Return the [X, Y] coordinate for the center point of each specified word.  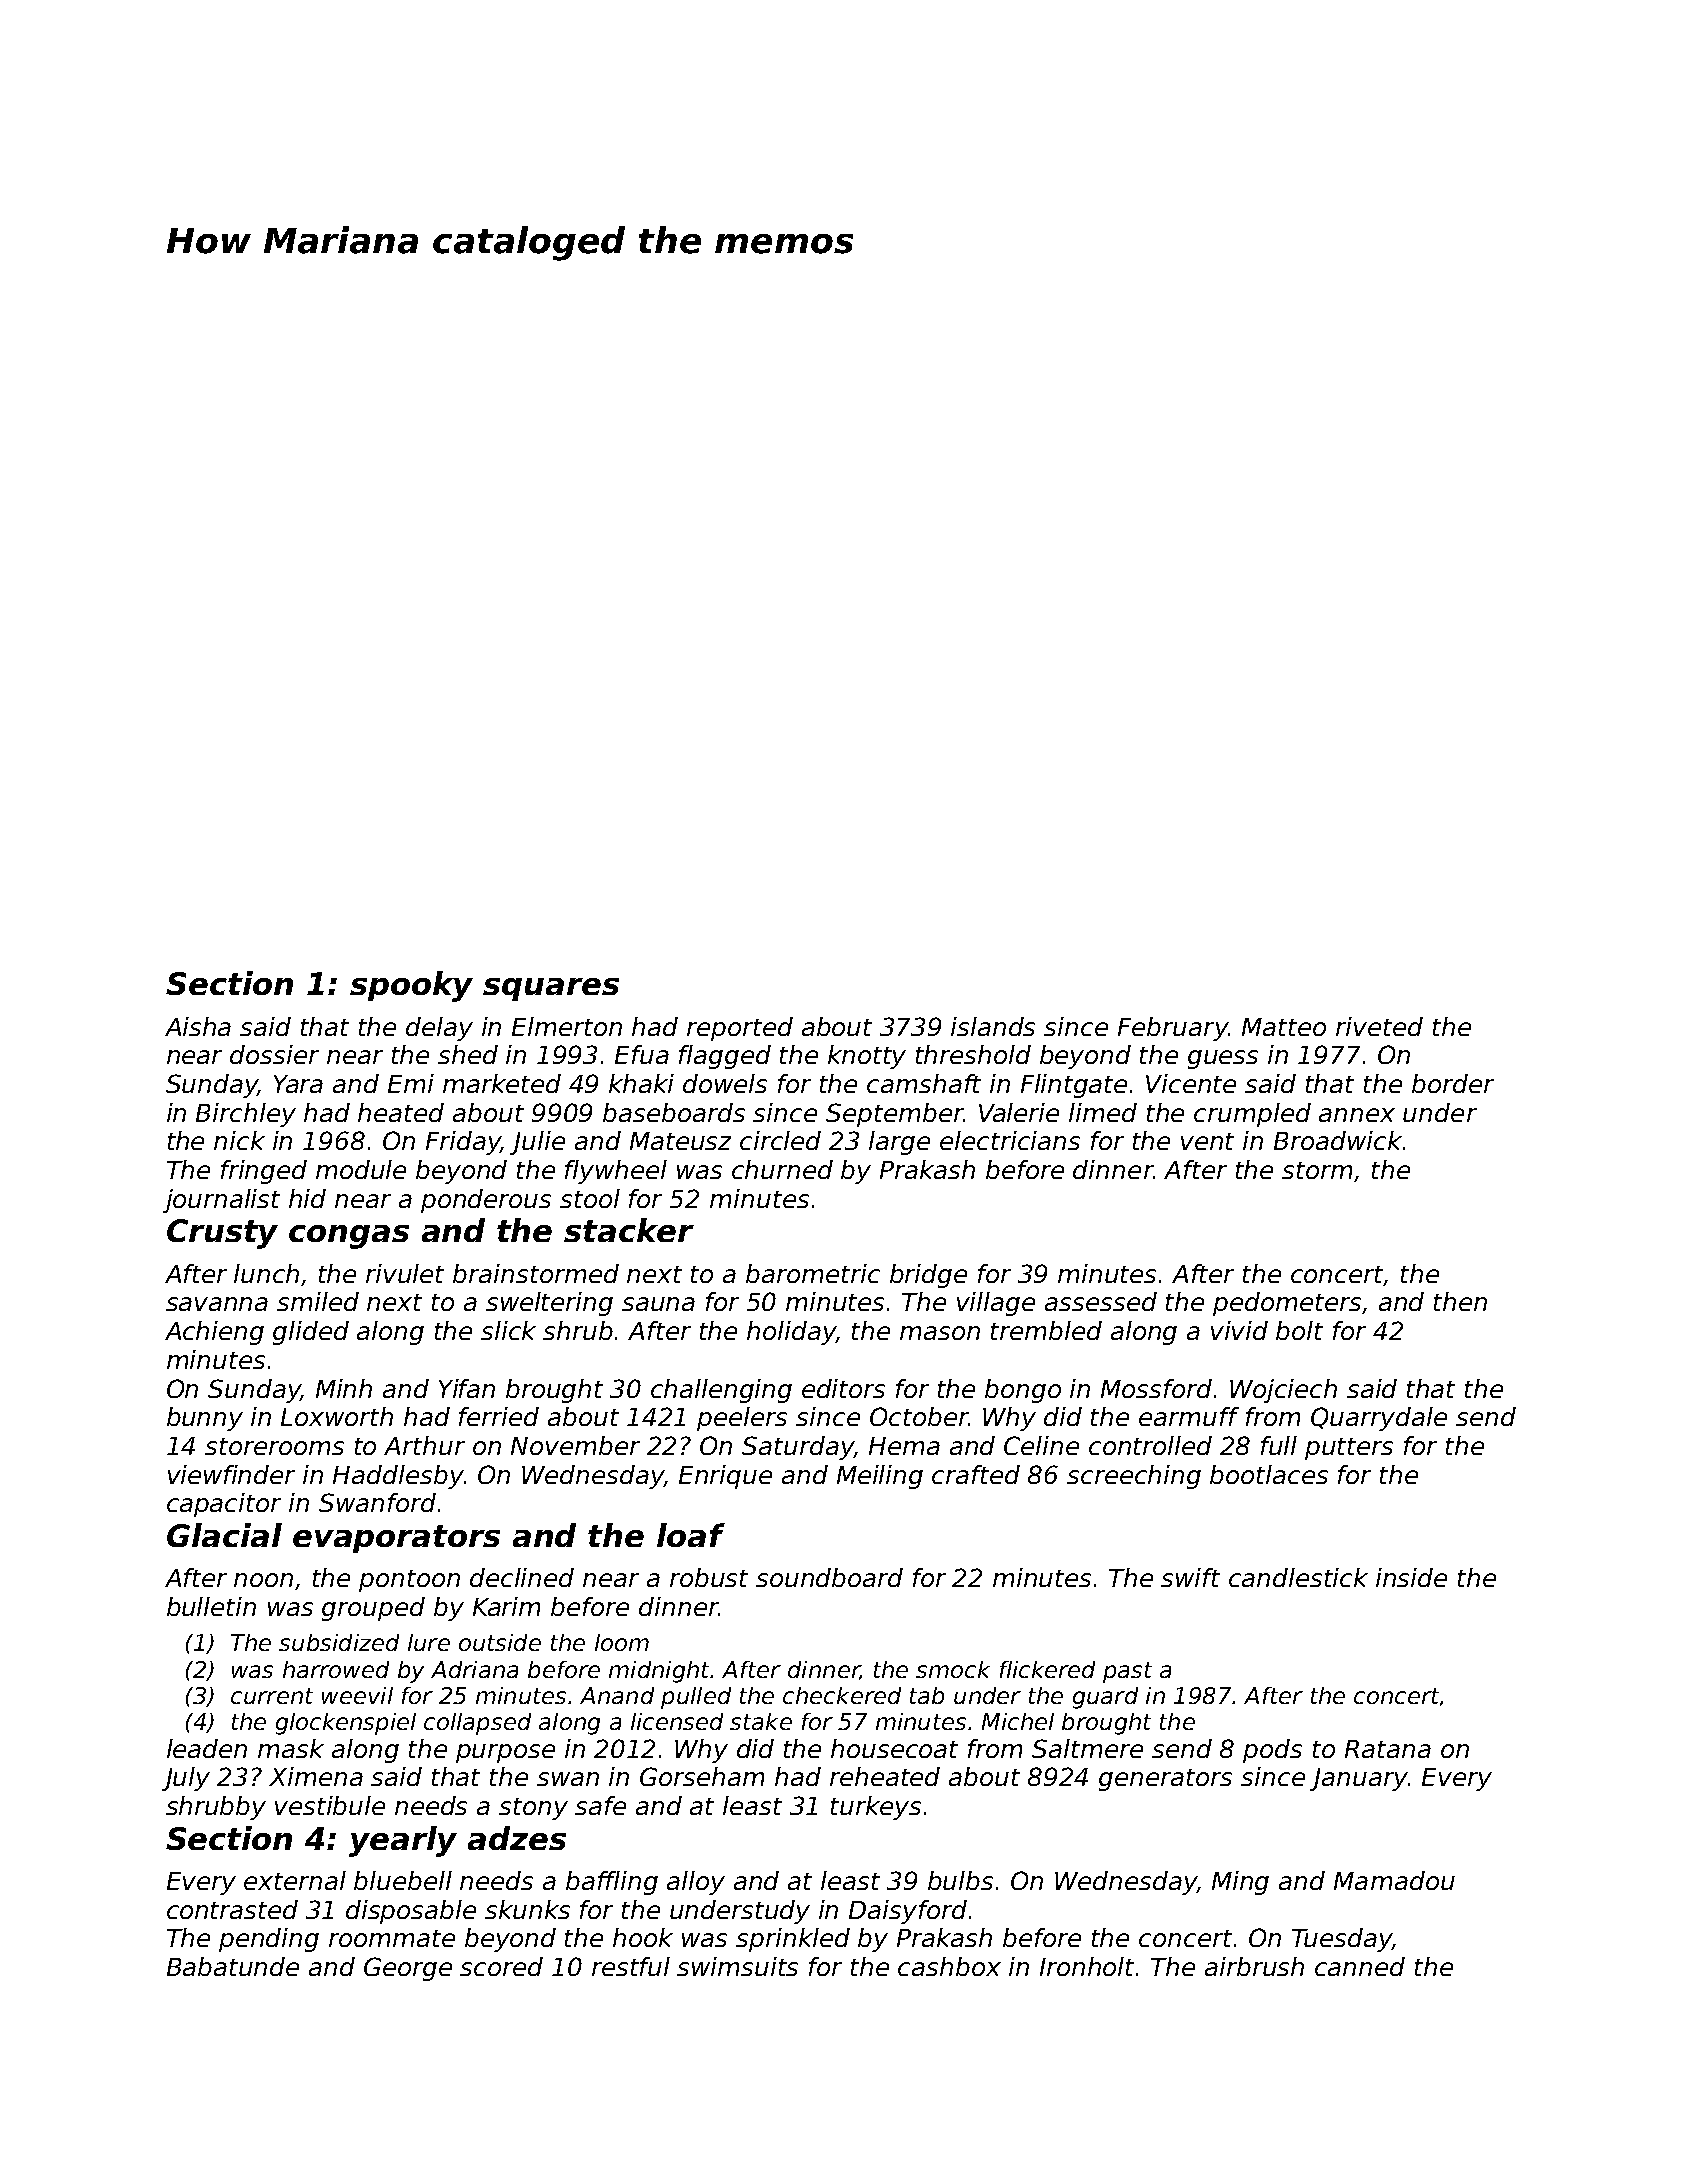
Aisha [198, 1026]
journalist [221, 1201]
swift [1190, 1577]
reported [740, 1029]
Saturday [798, 1448]
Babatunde [233, 1966]
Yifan [467, 1388]
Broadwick [1338, 1140]
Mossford [1156, 1388]
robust [709, 1577]
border [1453, 1083]
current [272, 1696]
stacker [629, 1230]
